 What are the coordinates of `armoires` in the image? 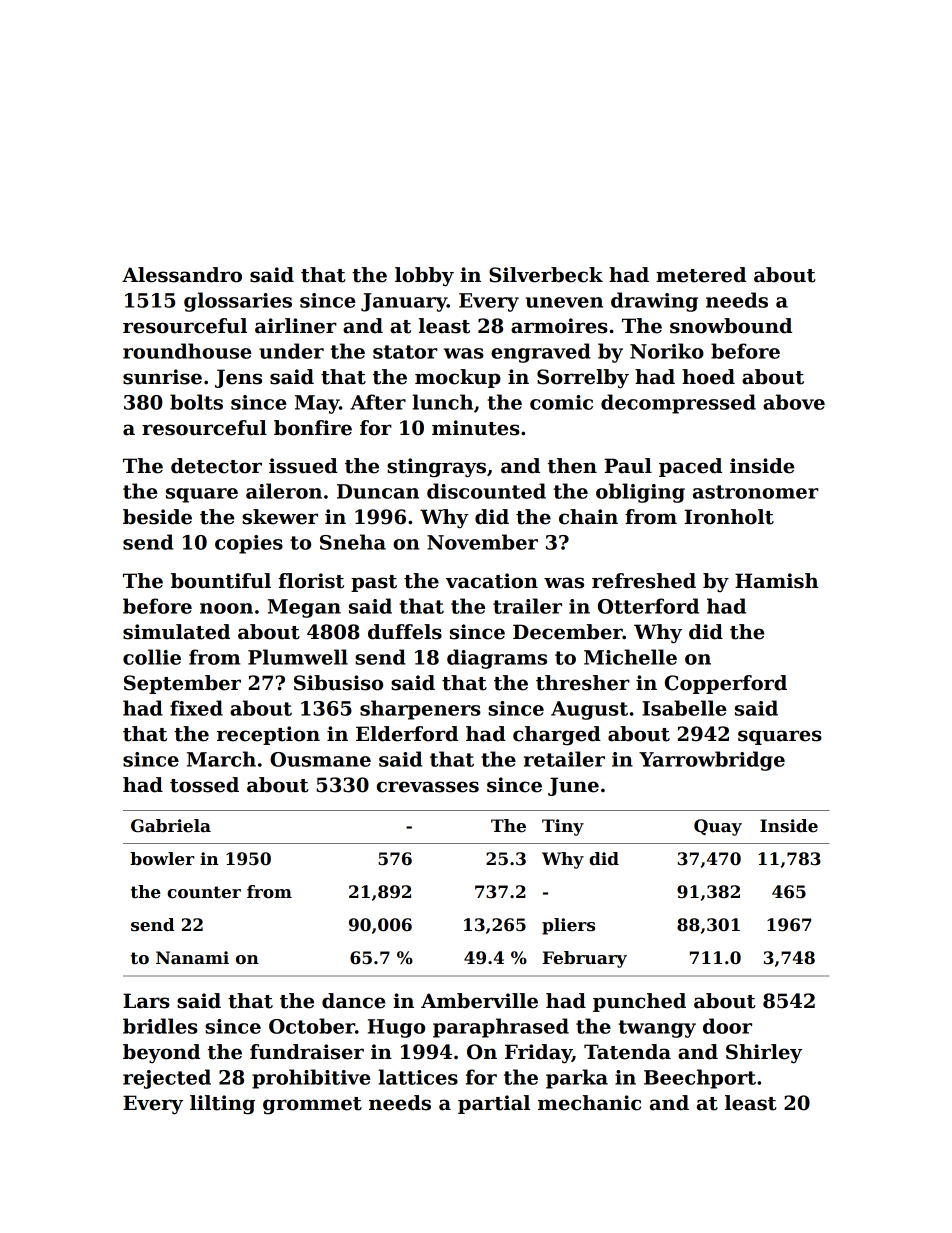 It's located at (559, 326).
